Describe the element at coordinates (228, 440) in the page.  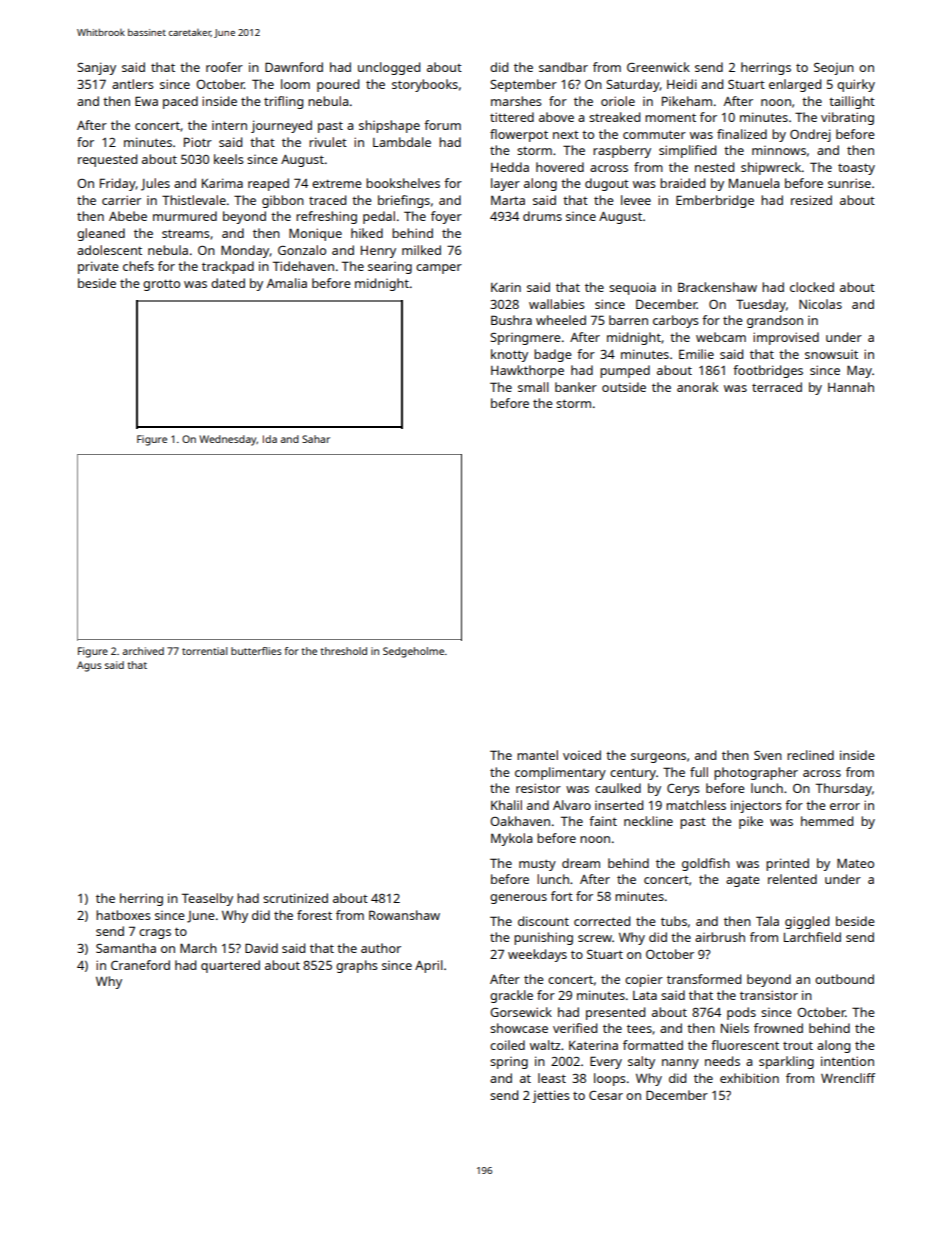
I see `Wednesday` at that location.
